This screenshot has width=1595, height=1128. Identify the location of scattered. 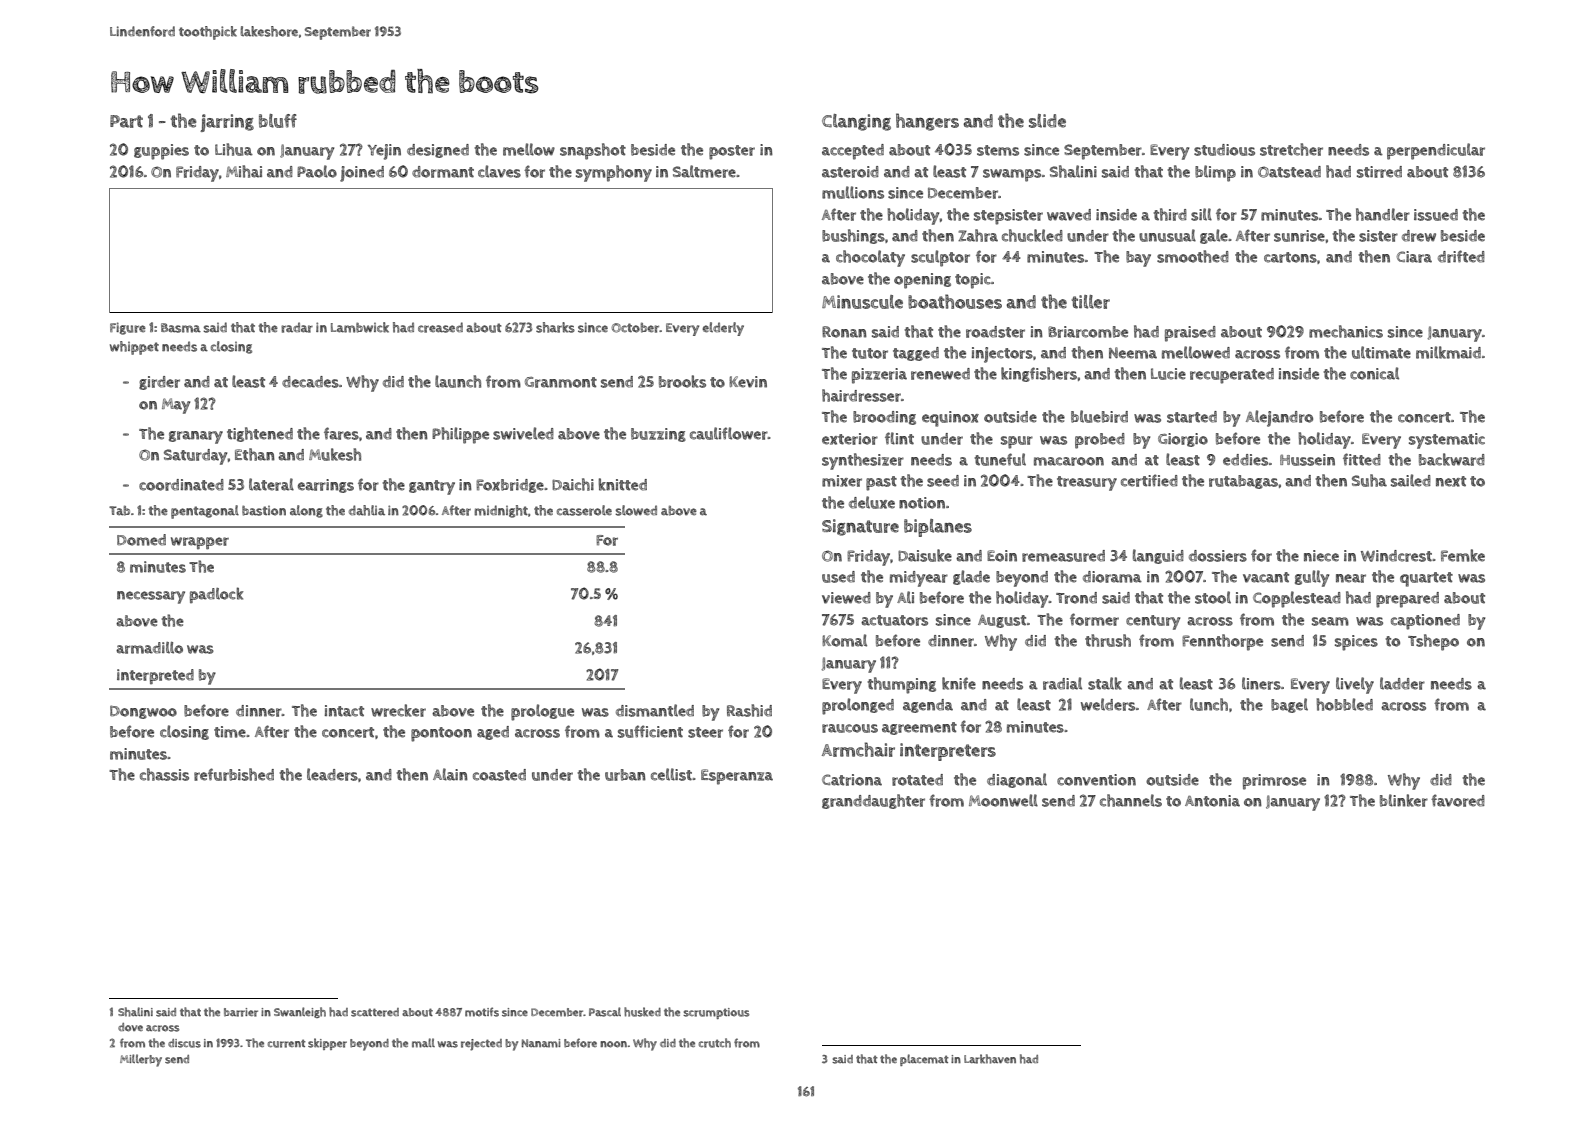
(375, 1012).
